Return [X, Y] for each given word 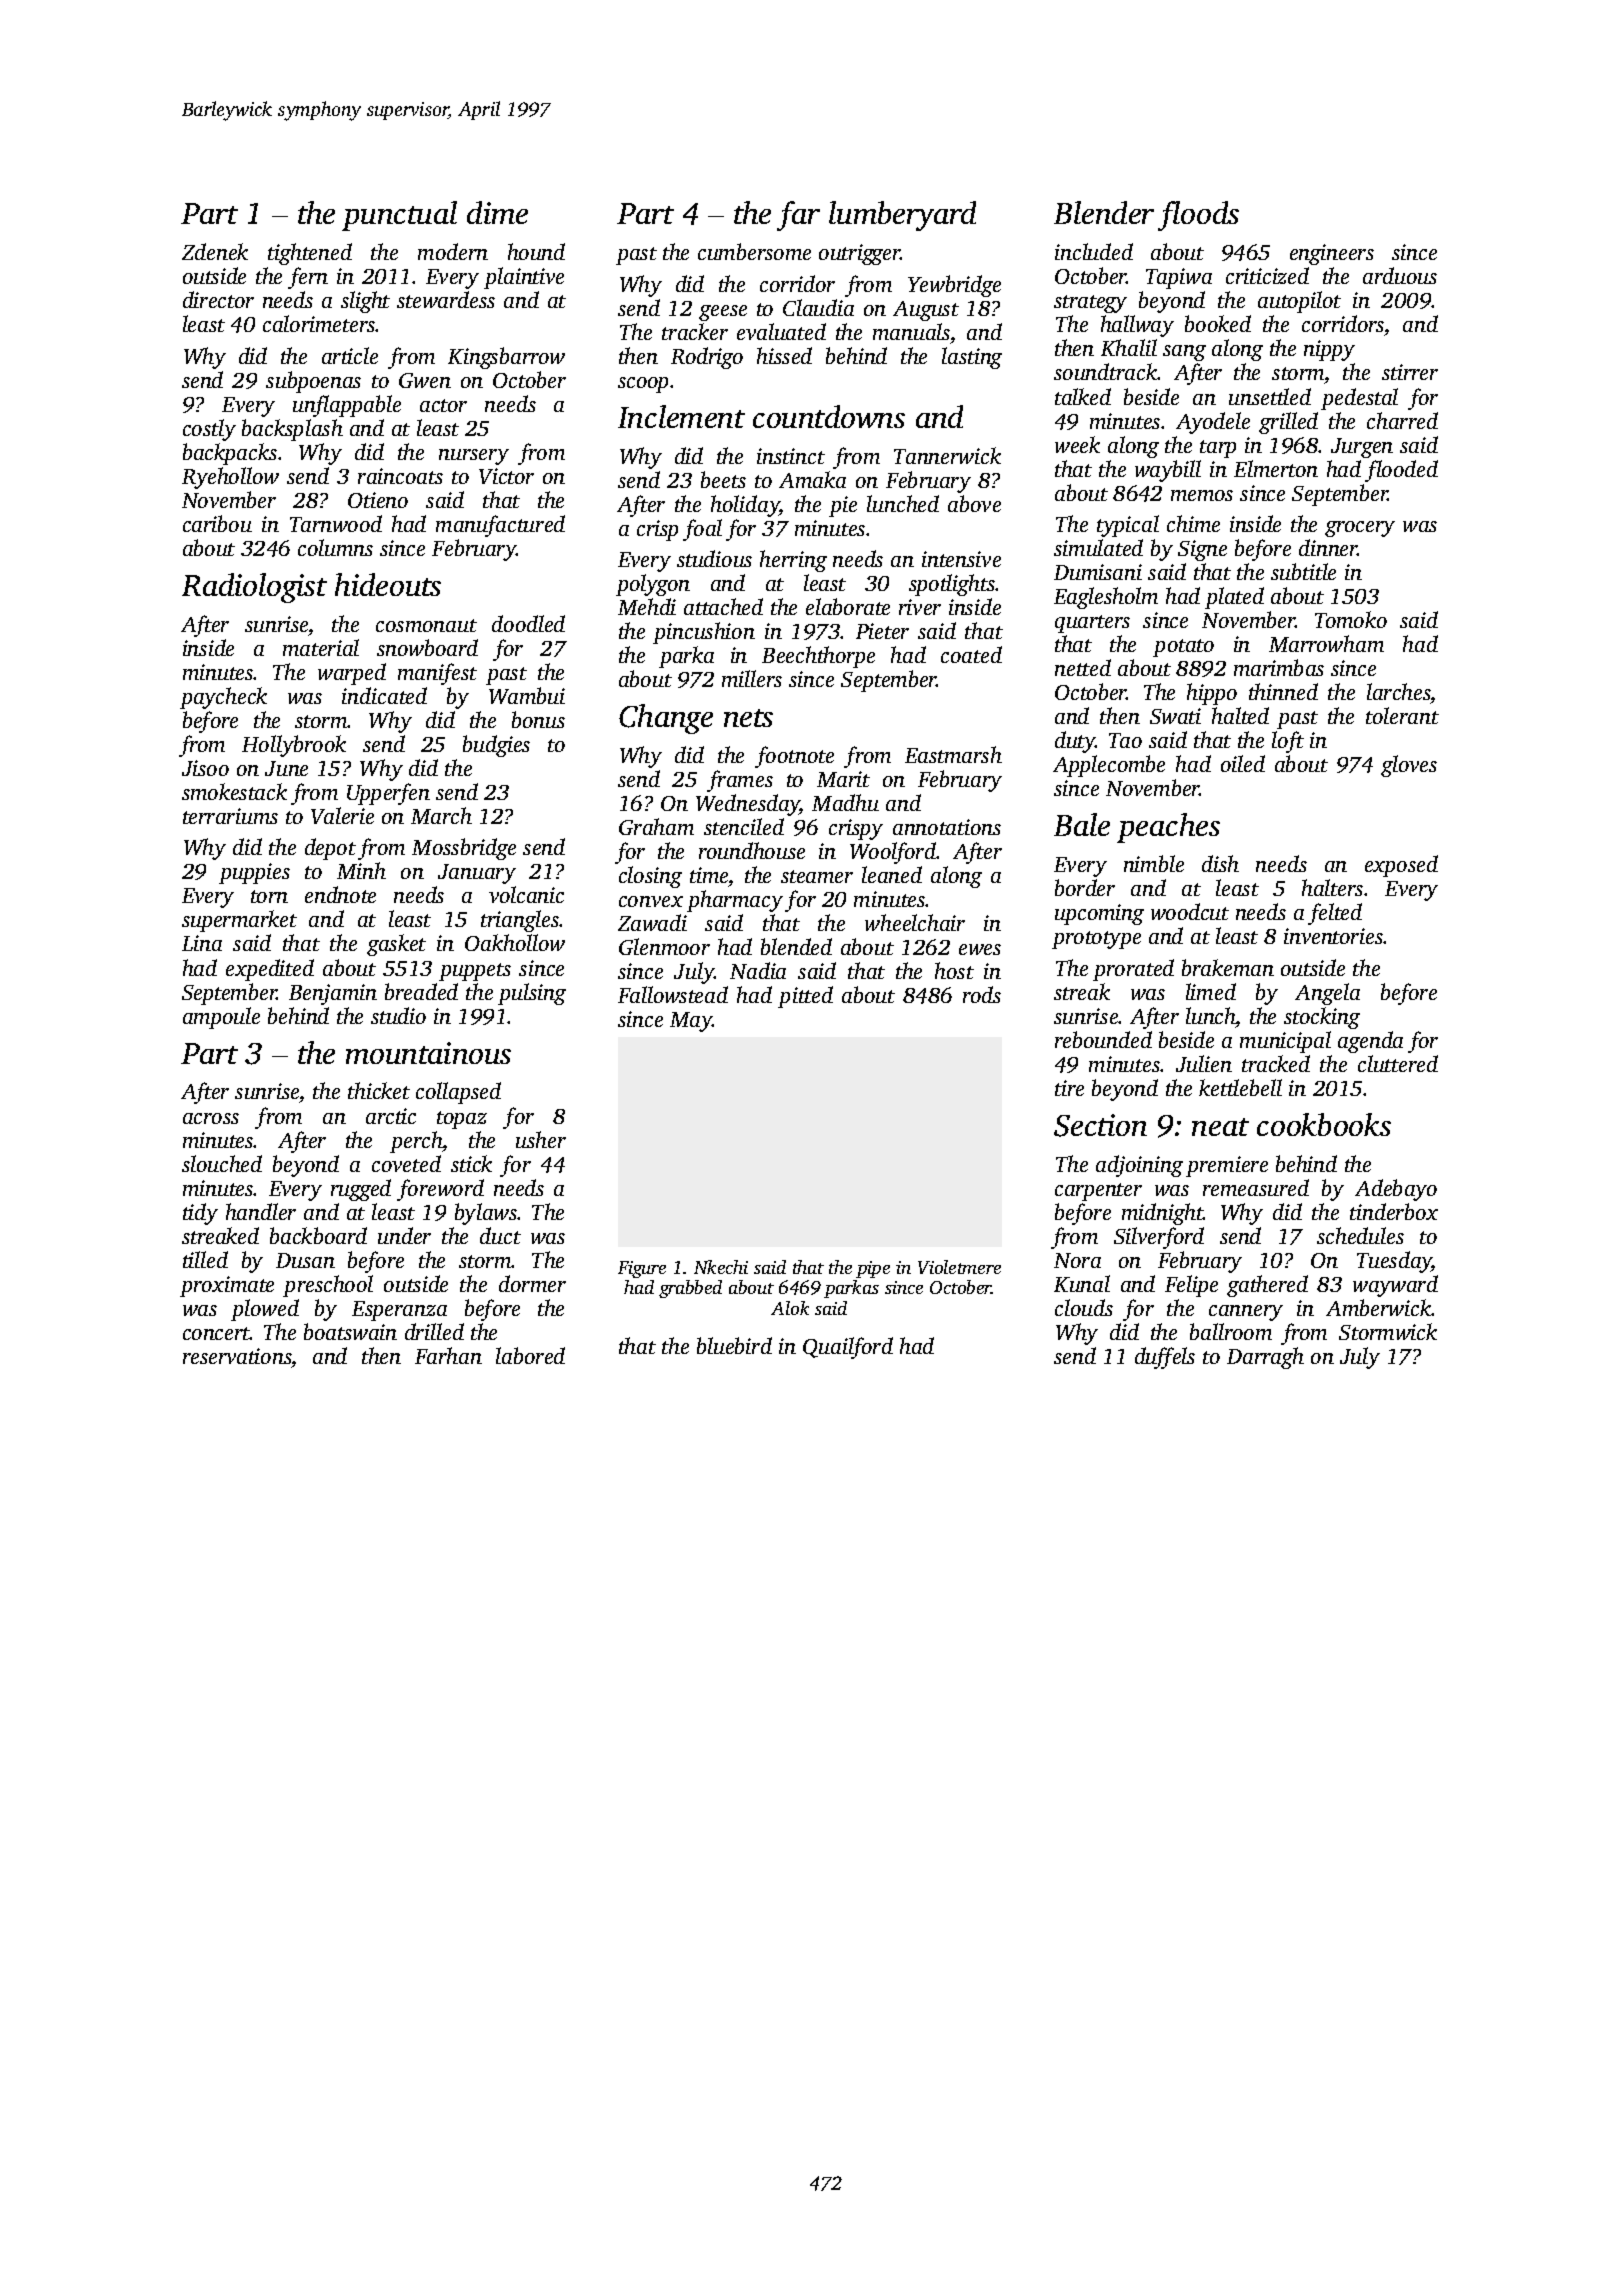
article [350, 355]
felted [1335, 914]
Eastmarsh [953, 754]
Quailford [848, 1348]
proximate [227, 1286]
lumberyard [902, 216]
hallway [1137, 326]
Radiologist [254, 588]
